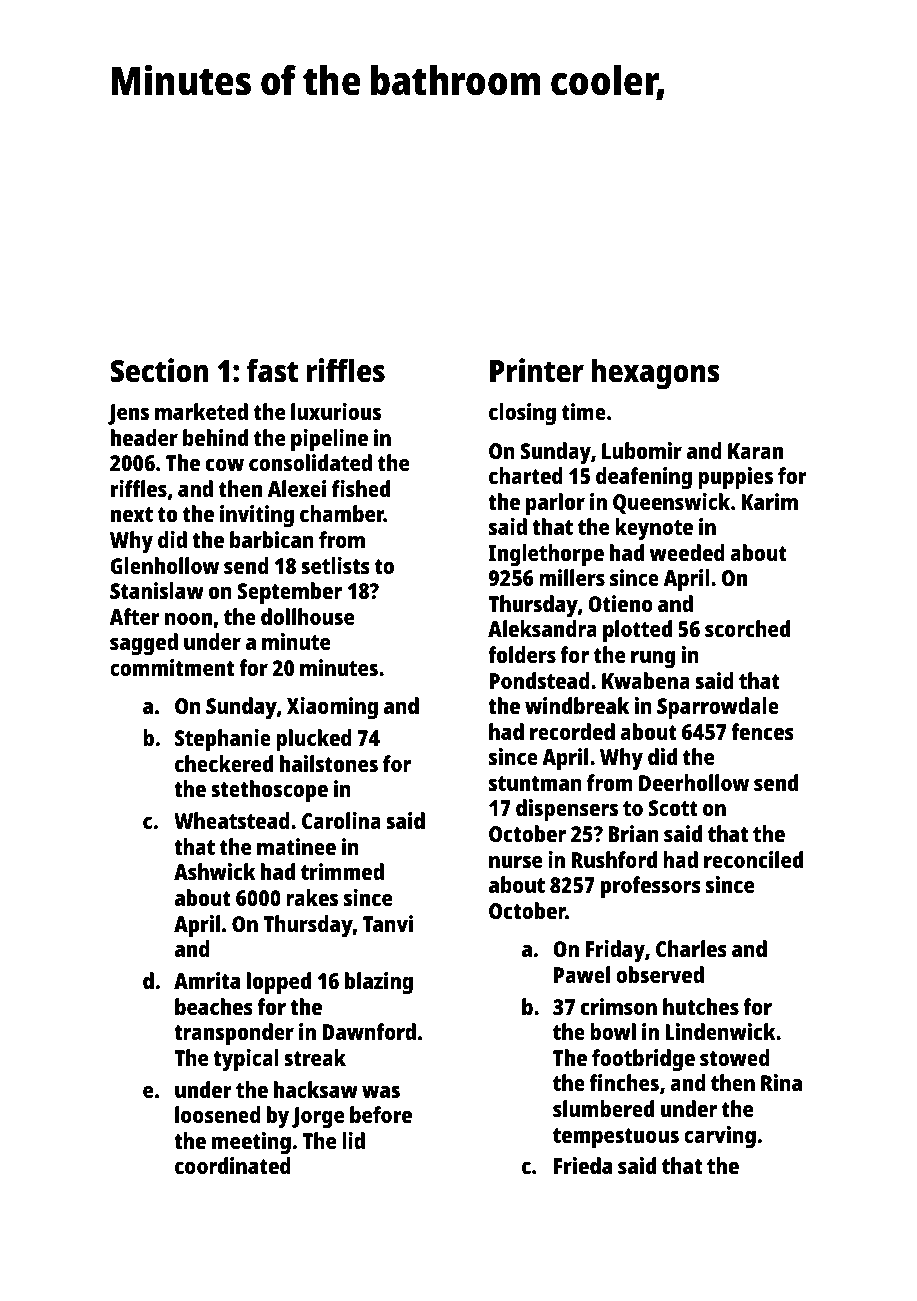 The width and height of the page is (917, 1301). What do you see at coordinates (747, 628) in the page?
I see `scorched` at bounding box center [747, 628].
